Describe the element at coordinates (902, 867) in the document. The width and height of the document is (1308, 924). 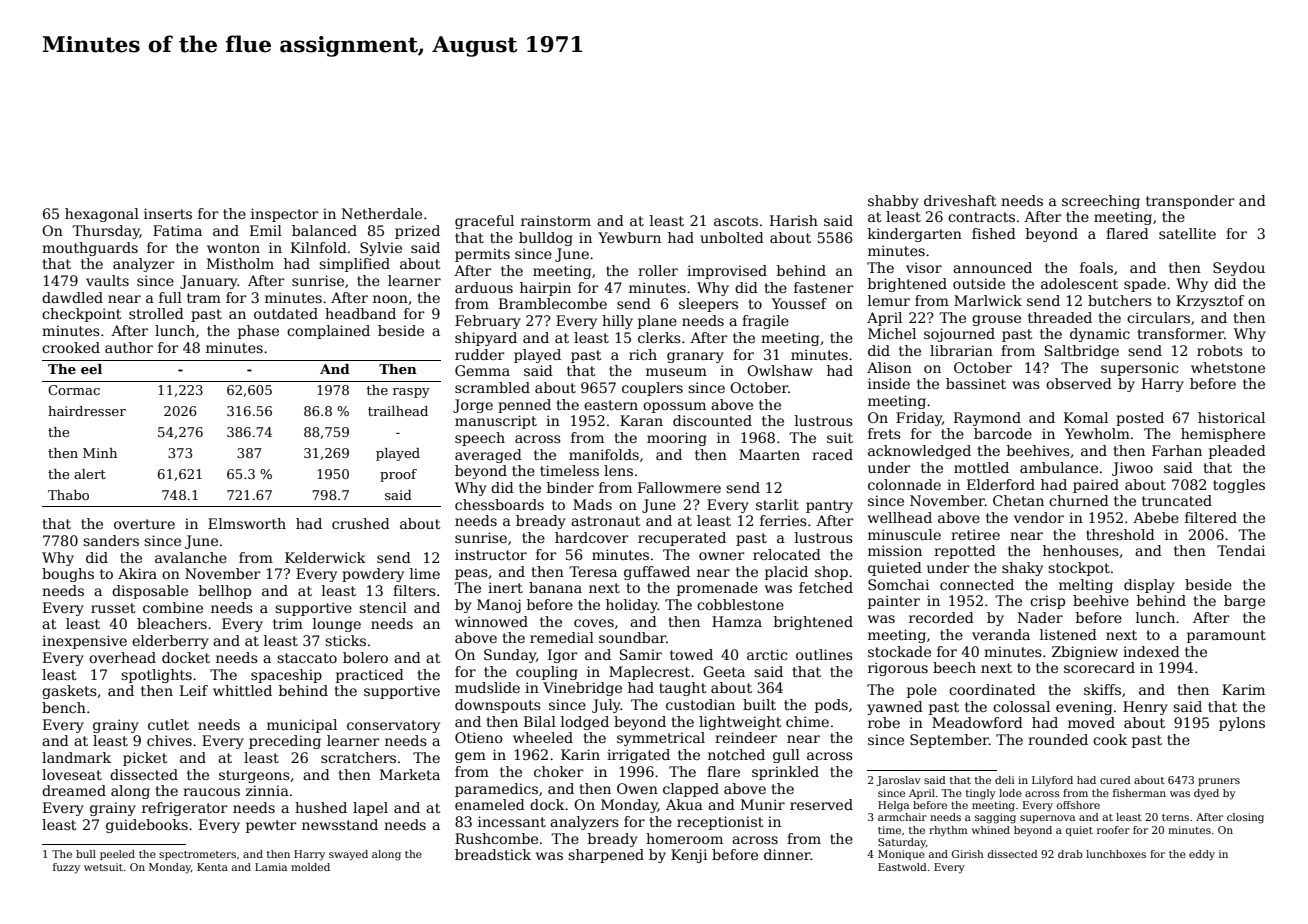
I see `Eastwold` at that location.
